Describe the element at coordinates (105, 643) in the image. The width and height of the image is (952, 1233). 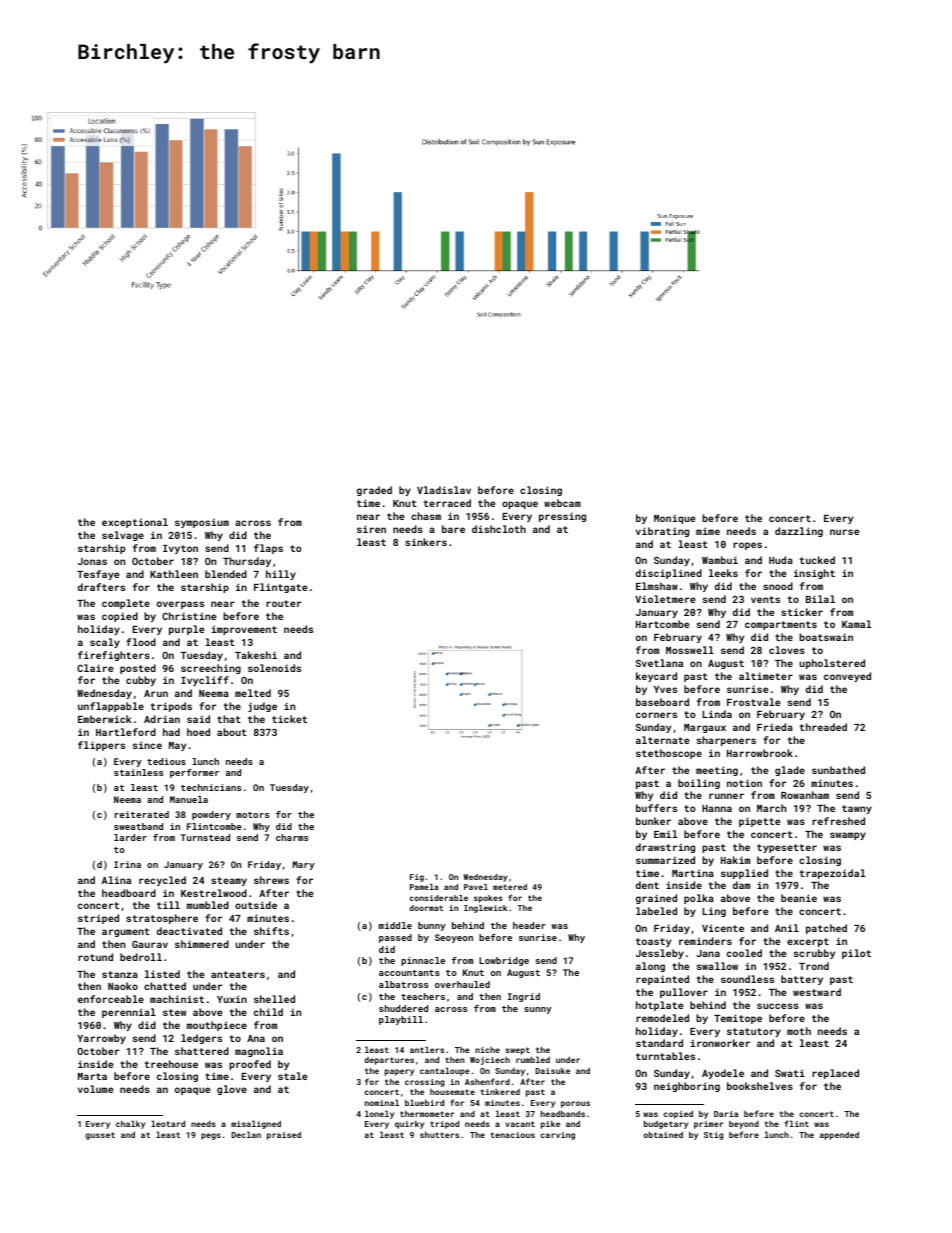
I see `scaly` at that location.
